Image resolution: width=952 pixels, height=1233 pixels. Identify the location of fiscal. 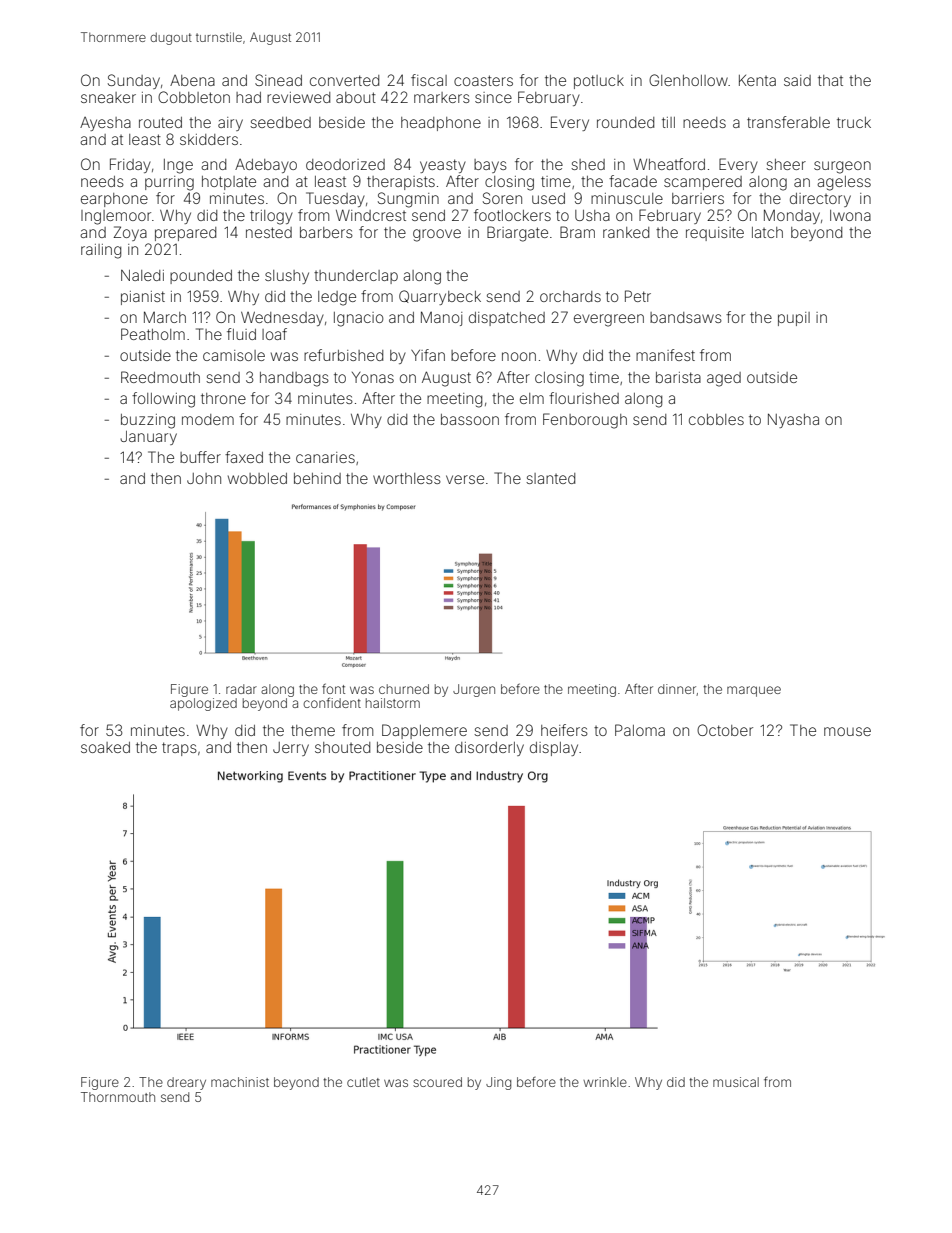
(429, 80).
